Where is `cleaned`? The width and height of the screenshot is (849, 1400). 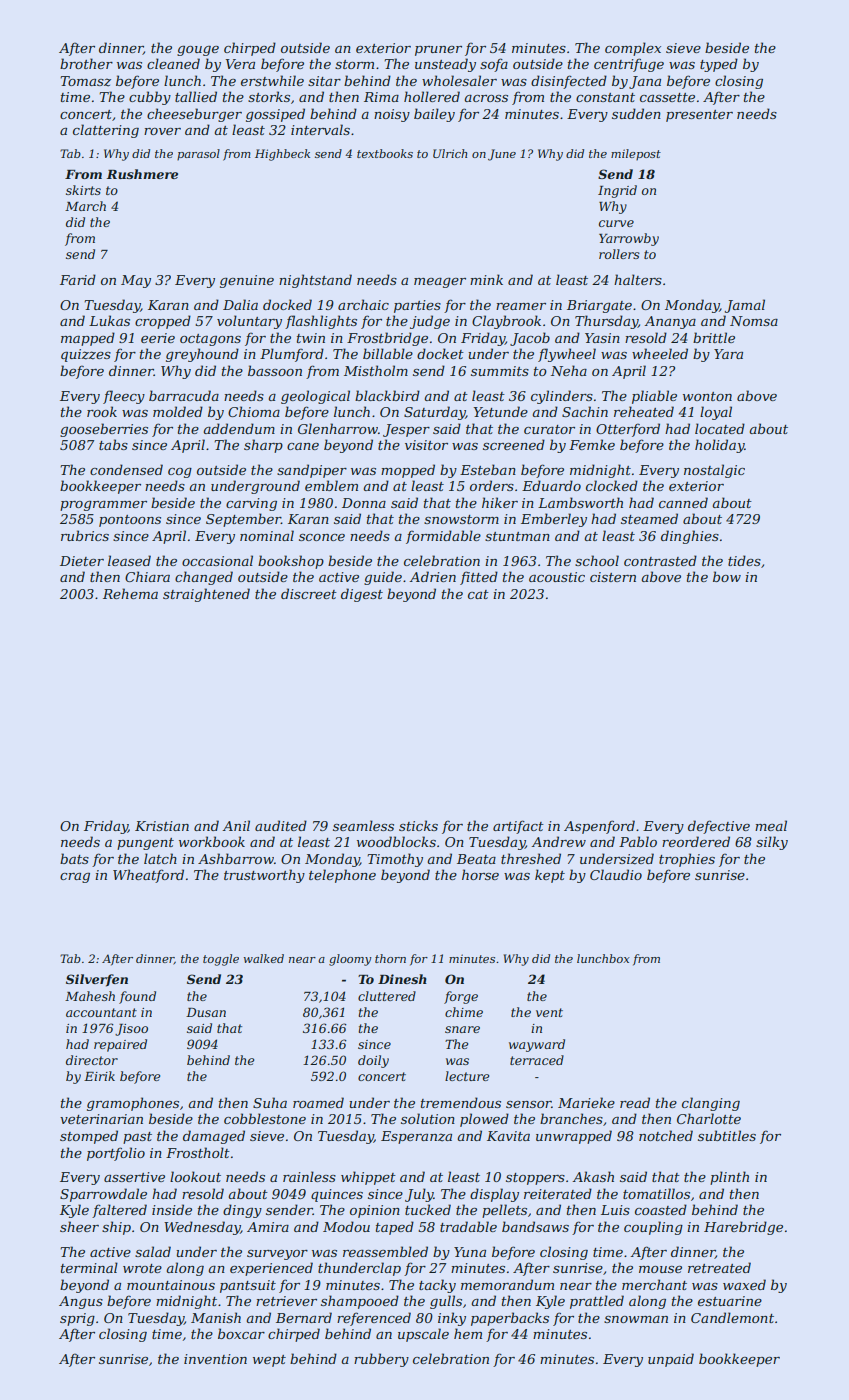
cleaned is located at coordinates (173, 63).
